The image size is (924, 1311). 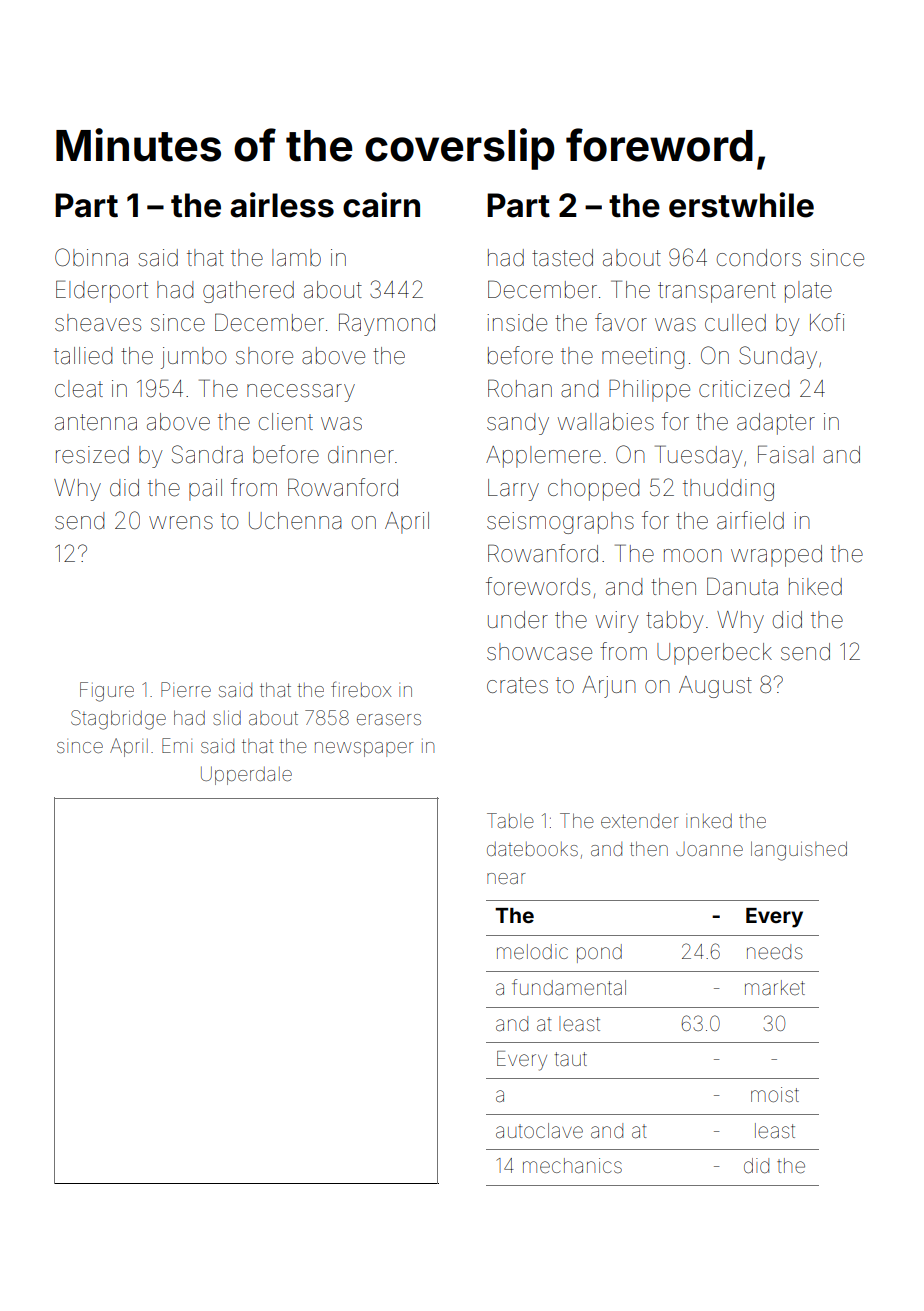 What do you see at coordinates (609, 687) in the screenshot?
I see `Arjun` at bounding box center [609, 687].
